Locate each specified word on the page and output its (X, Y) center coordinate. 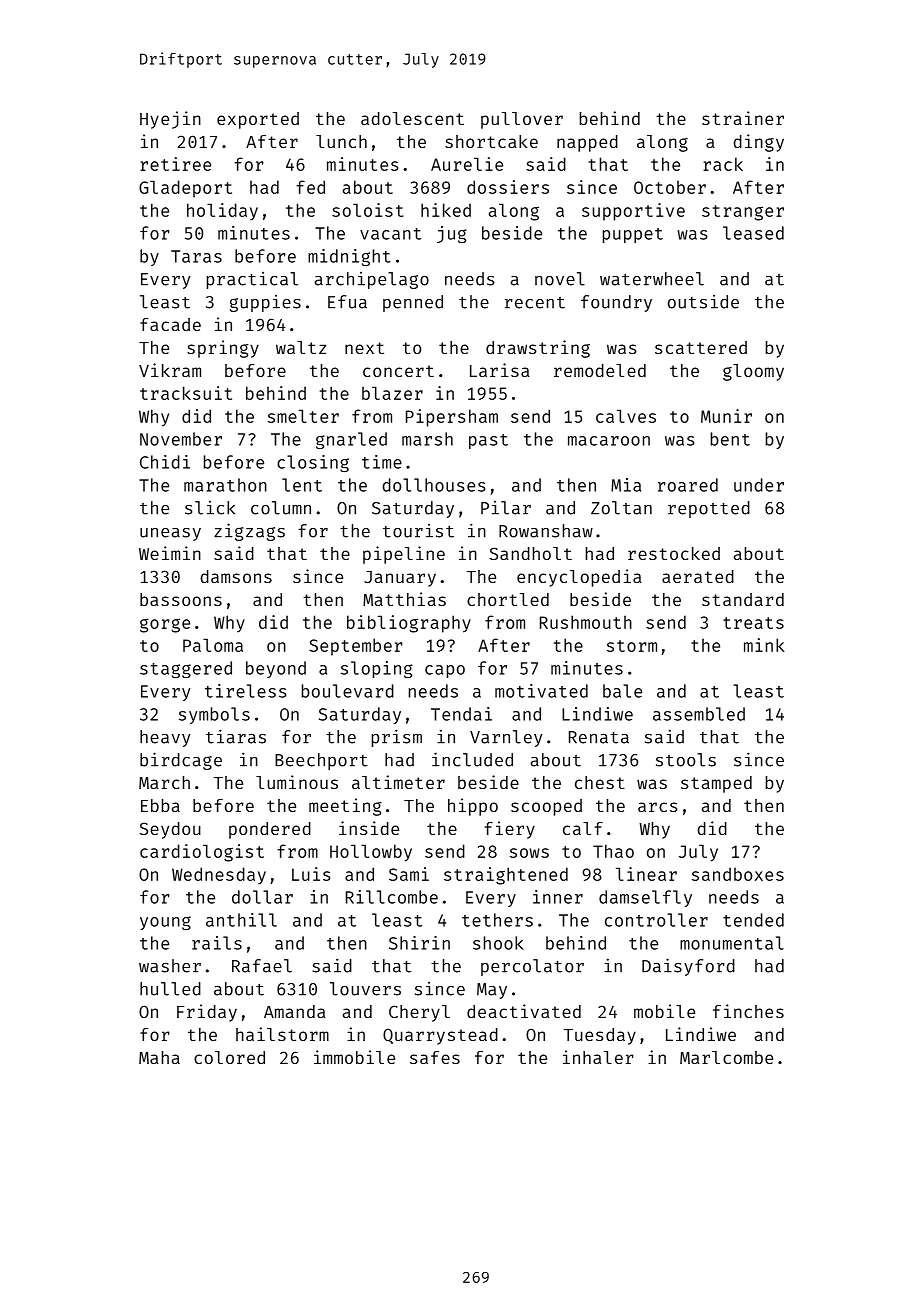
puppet (633, 235)
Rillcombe (392, 897)
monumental (732, 943)
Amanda (295, 1011)
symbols (214, 715)
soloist (367, 210)
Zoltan (621, 508)
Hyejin (170, 120)
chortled (508, 599)
